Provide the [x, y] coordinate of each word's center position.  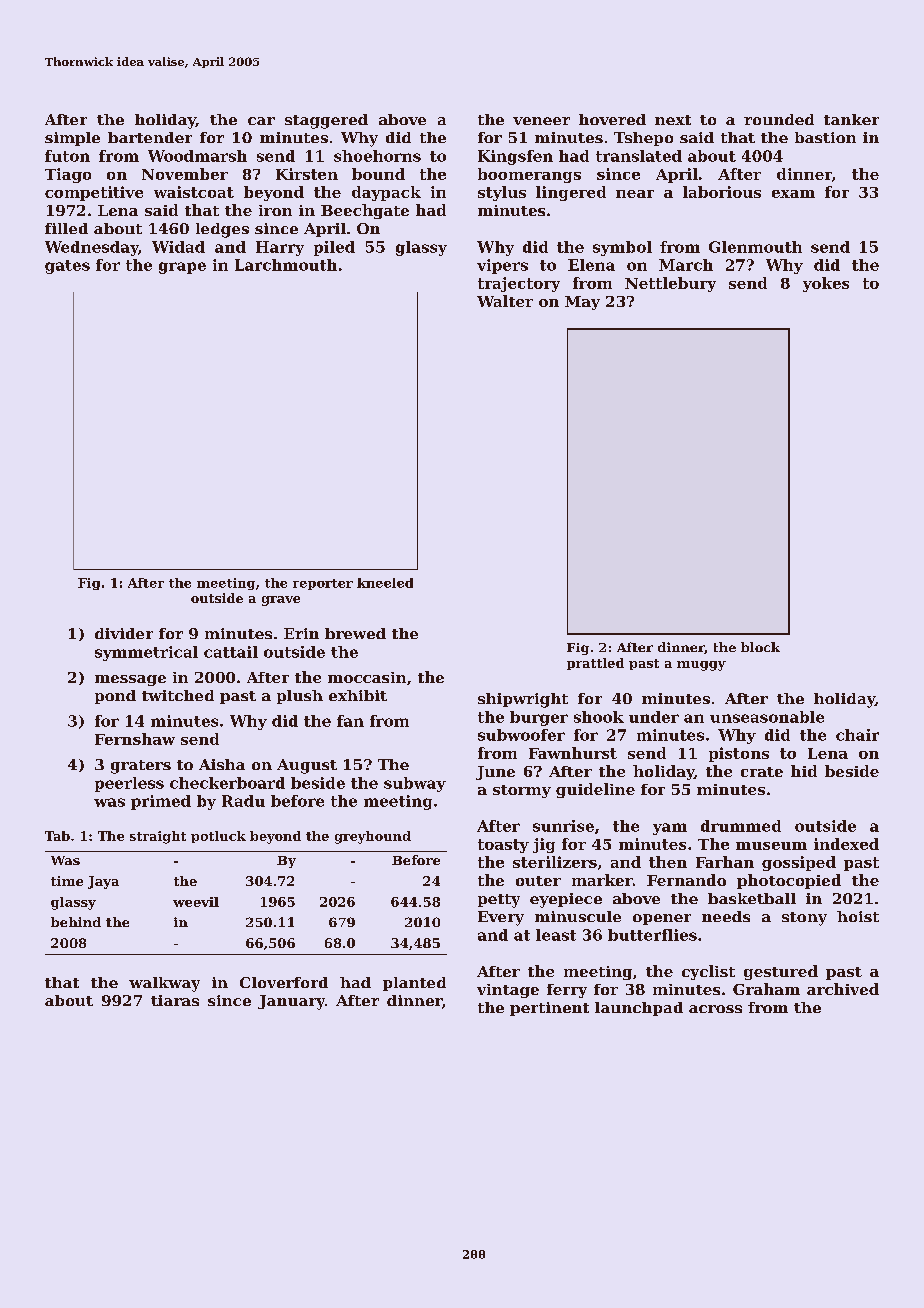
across [715, 1009]
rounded [779, 119]
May [582, 303]
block [760, 647]
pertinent [549, 1009]
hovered [612, 119]
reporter [323, 584]
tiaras [175, 1000]
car [261, 121]
